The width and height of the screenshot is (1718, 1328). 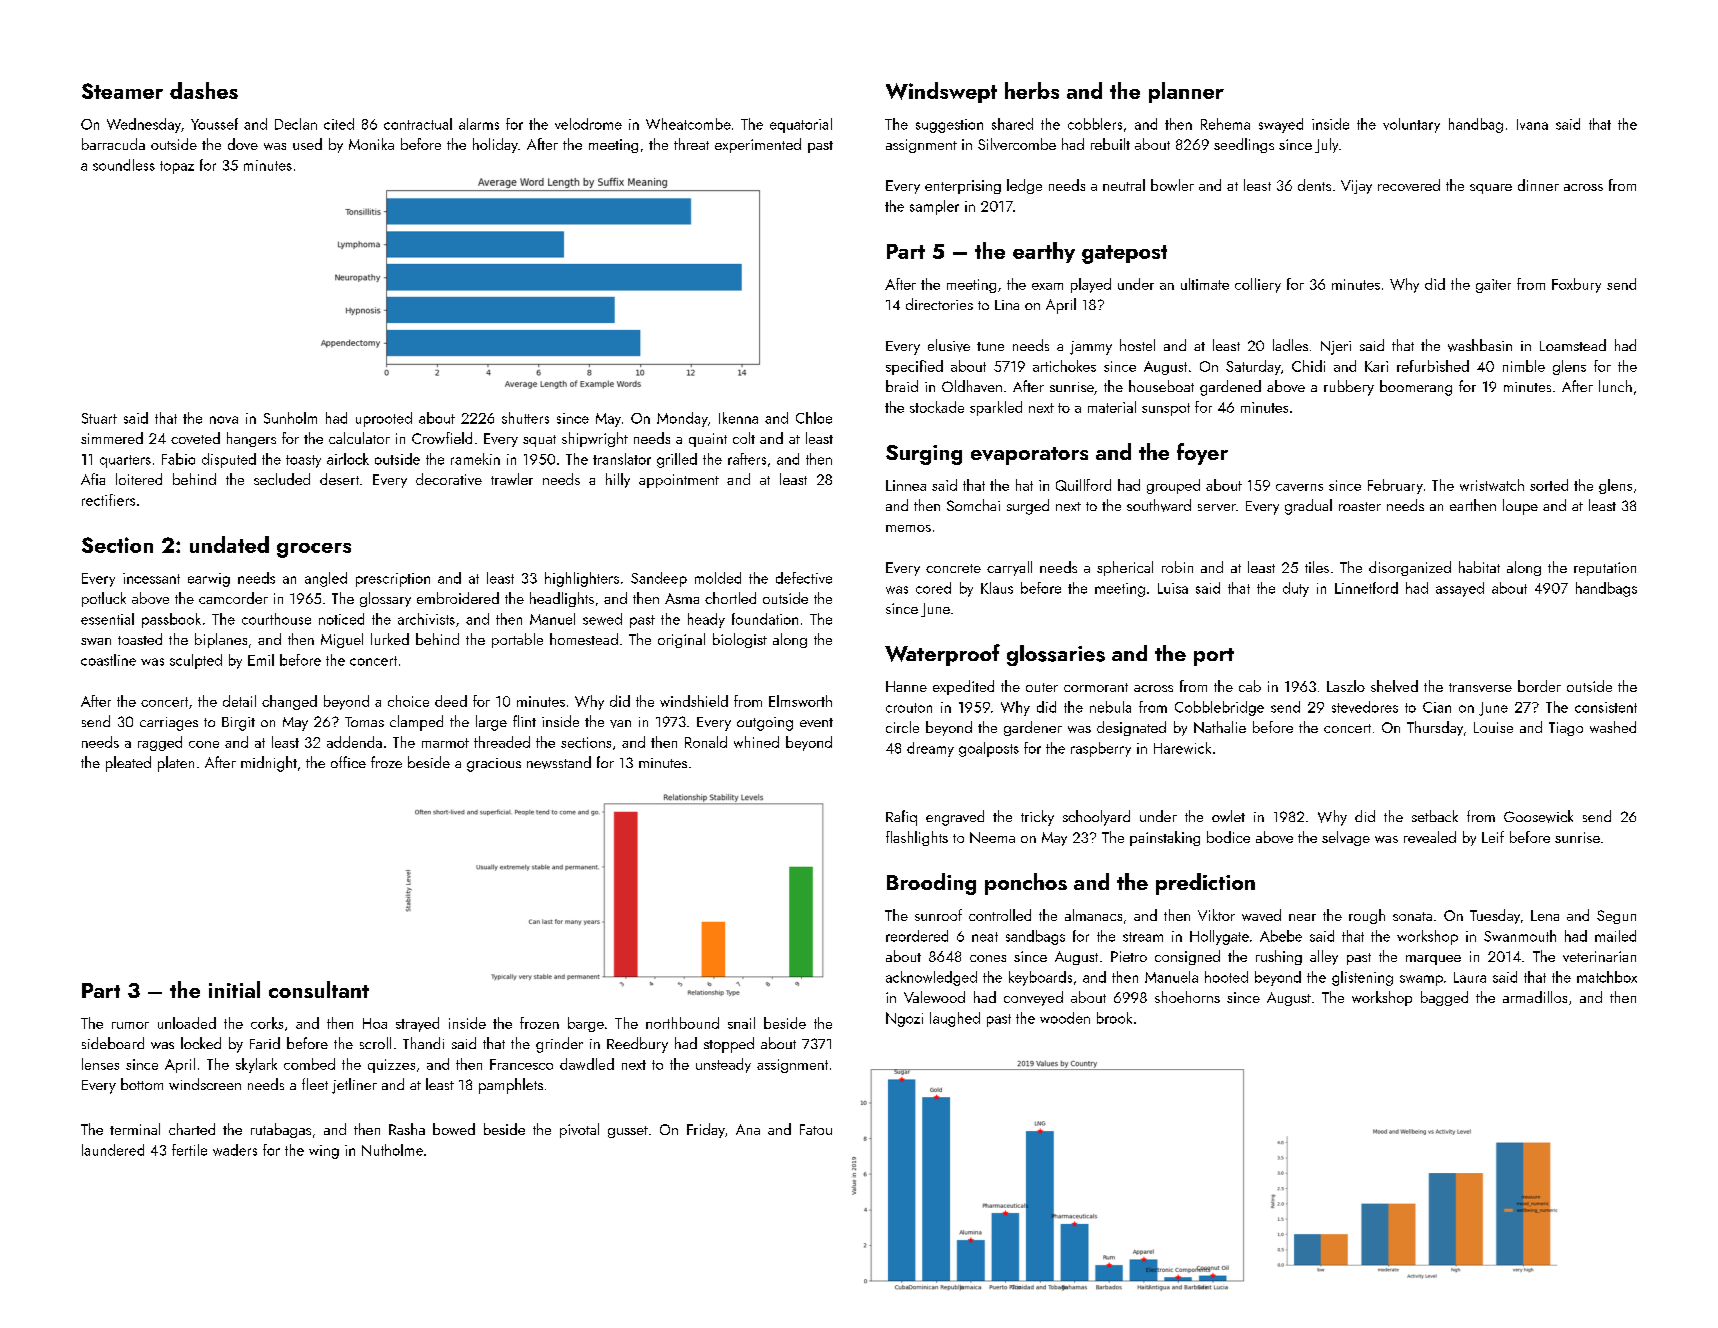 I want to click on alley, so click(x=1324, y=957).
